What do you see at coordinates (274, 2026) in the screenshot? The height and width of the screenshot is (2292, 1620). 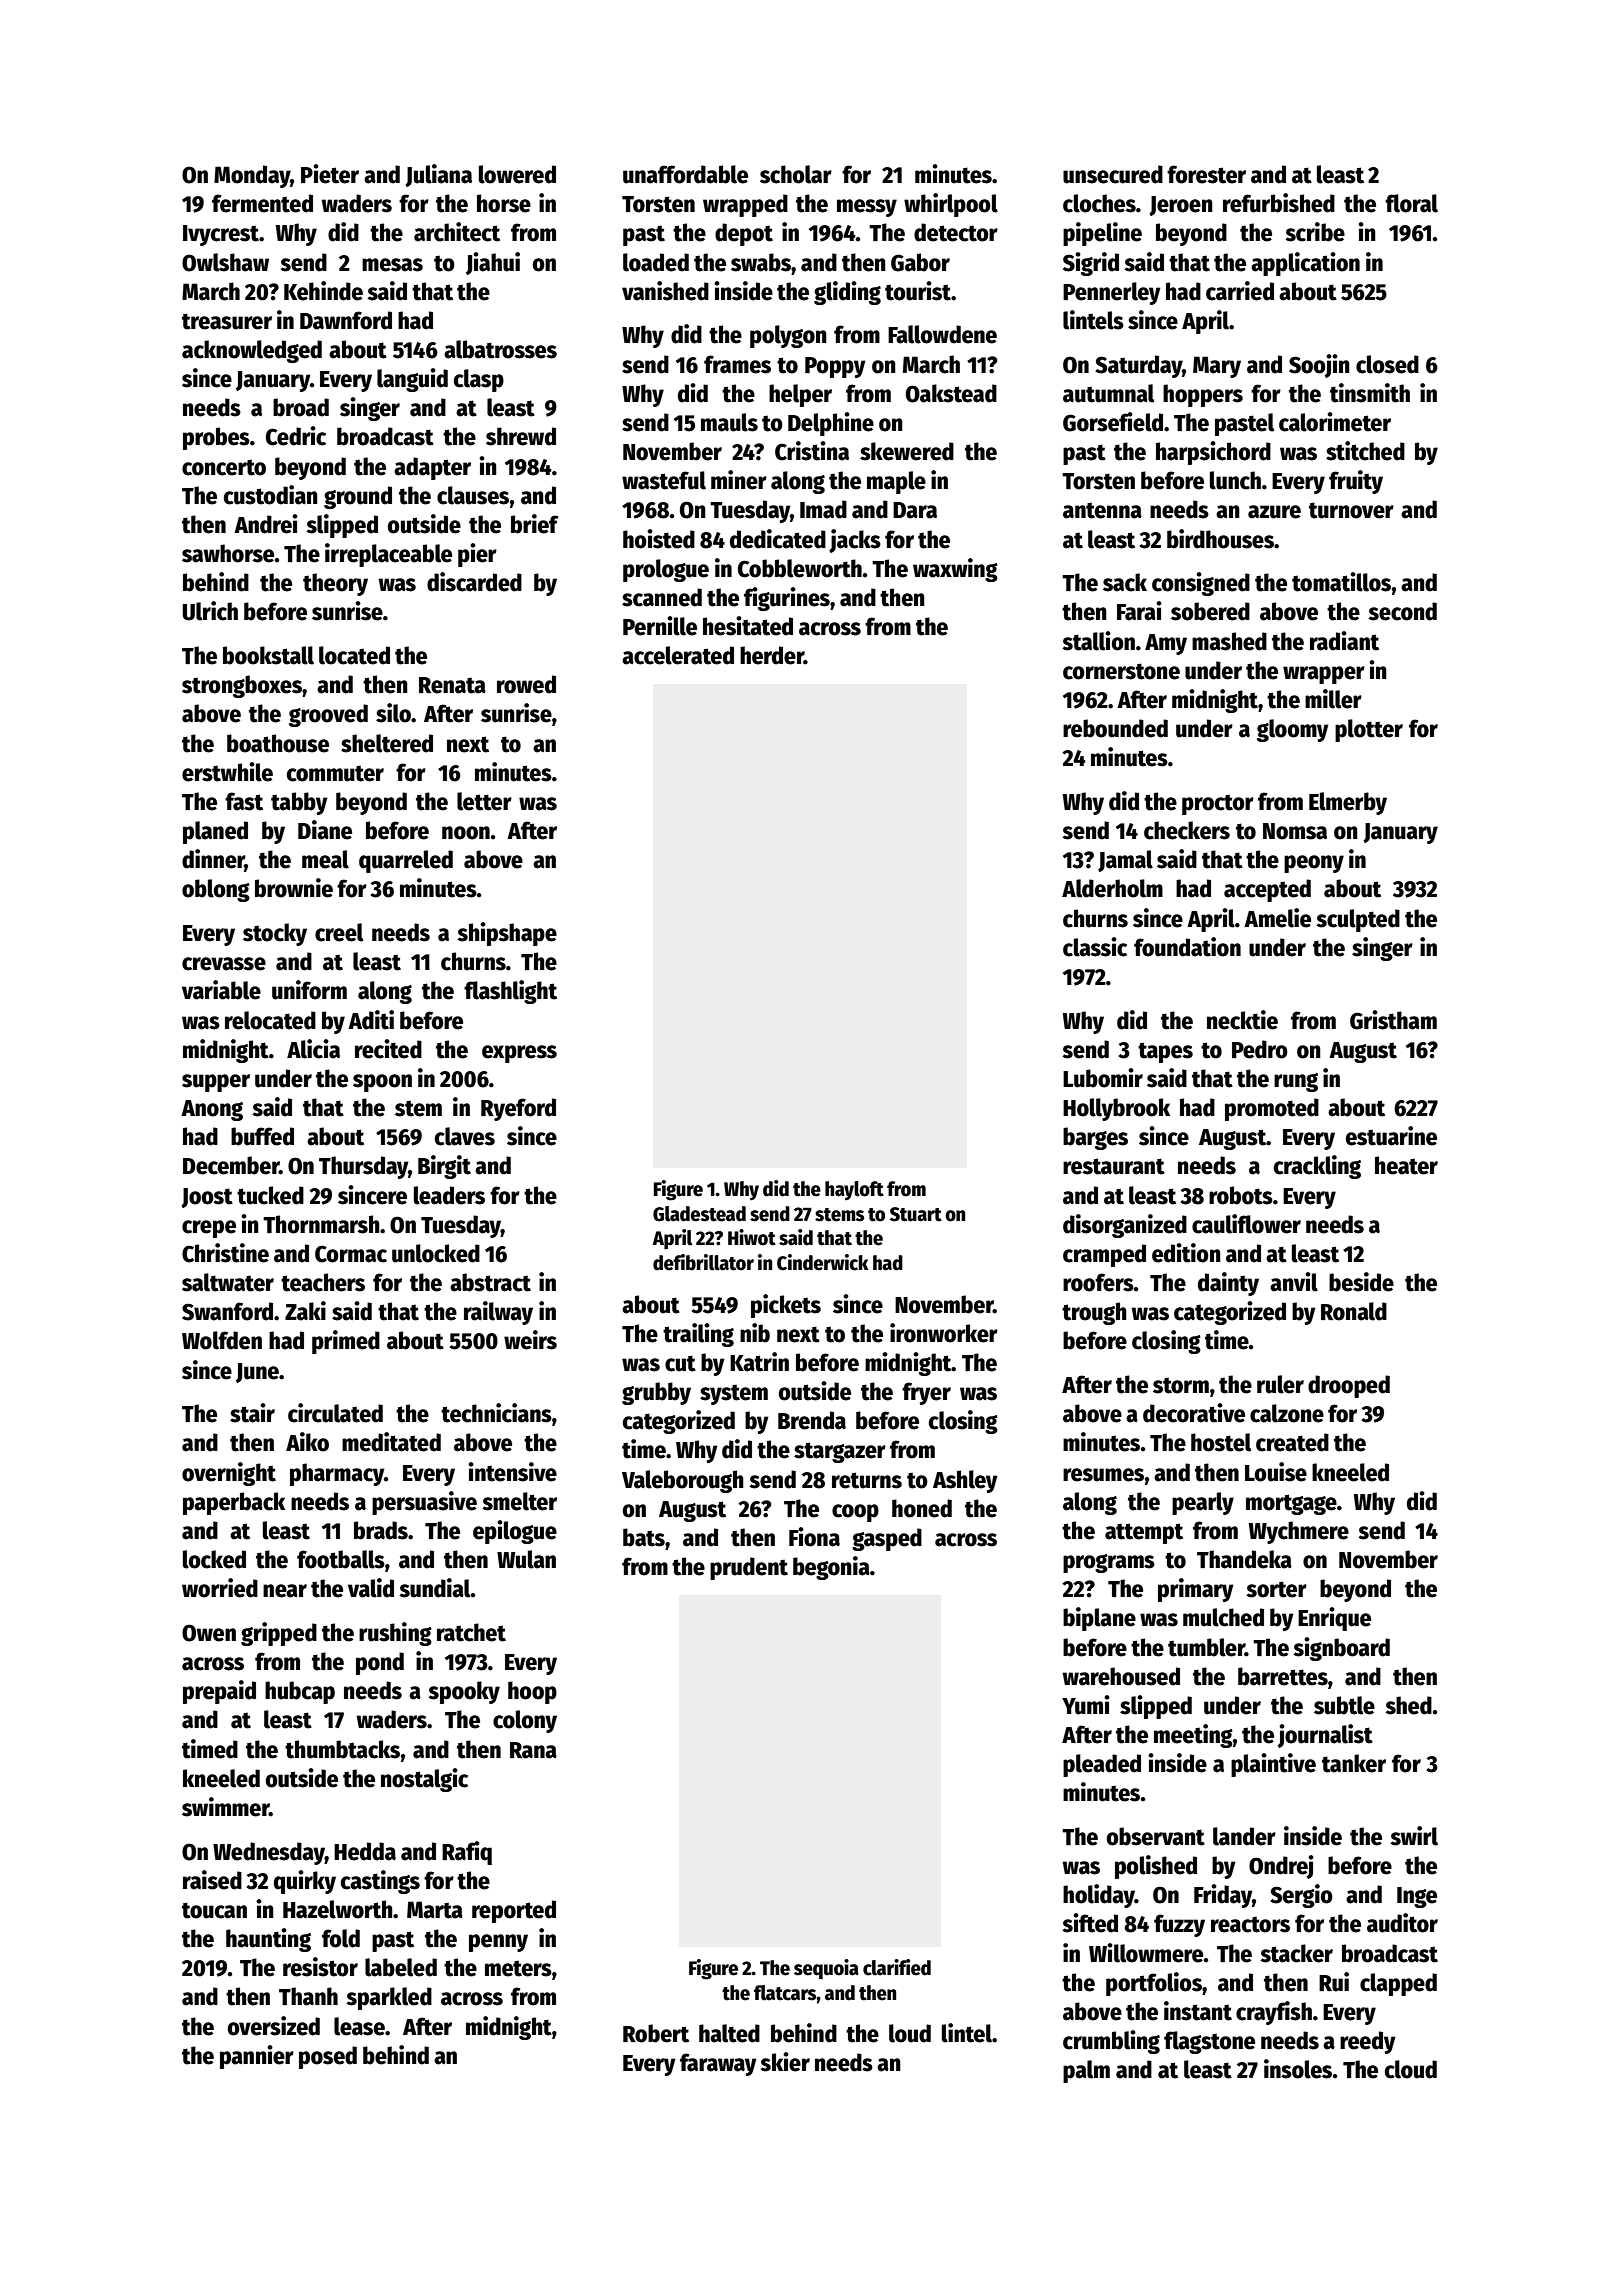 I see `oversized` at bounding box center [274, 2026].
